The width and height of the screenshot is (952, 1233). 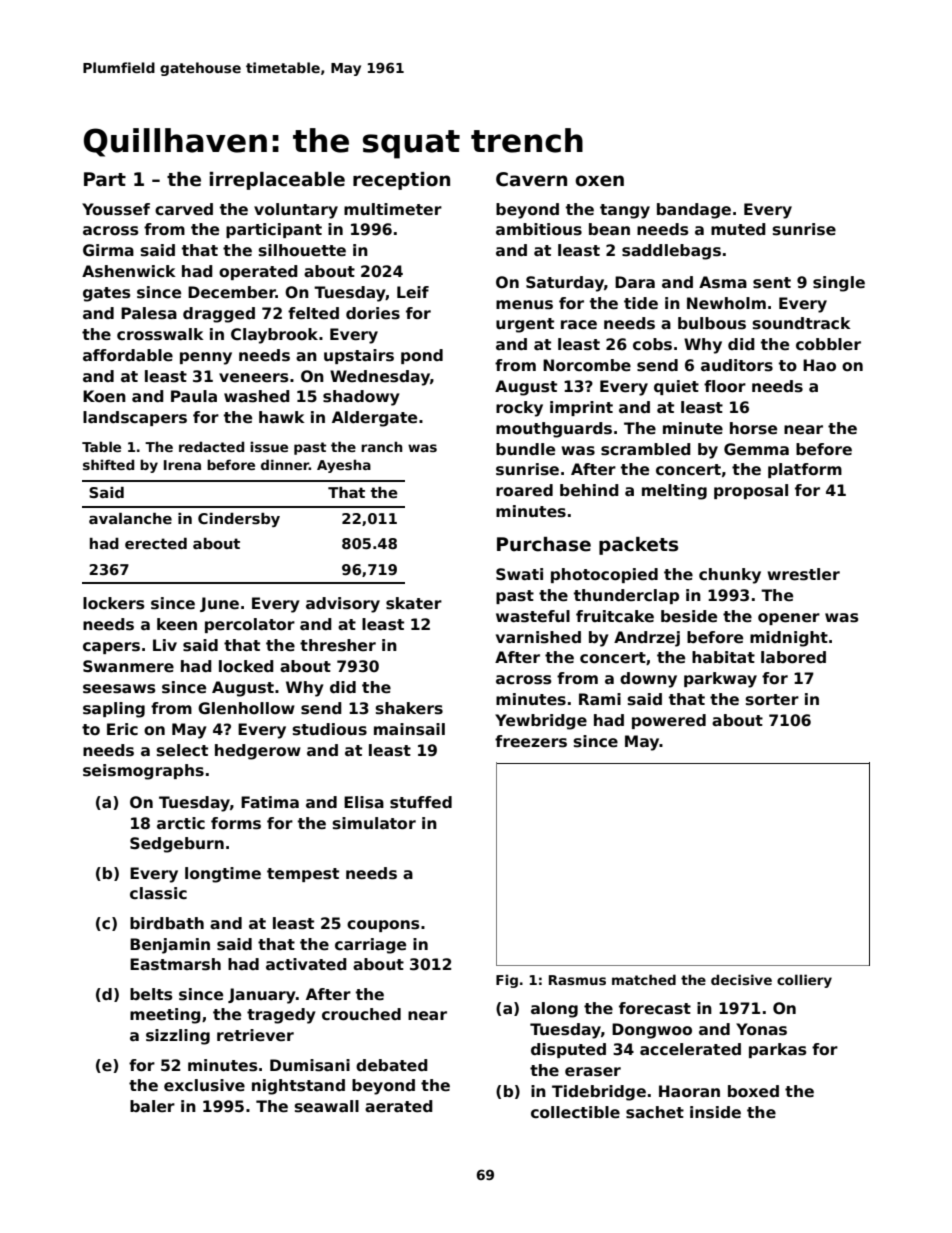 What do you see at coordinates (374, 823) in the screenshot?
I see `simulator` at bounding box center [374, 823].
